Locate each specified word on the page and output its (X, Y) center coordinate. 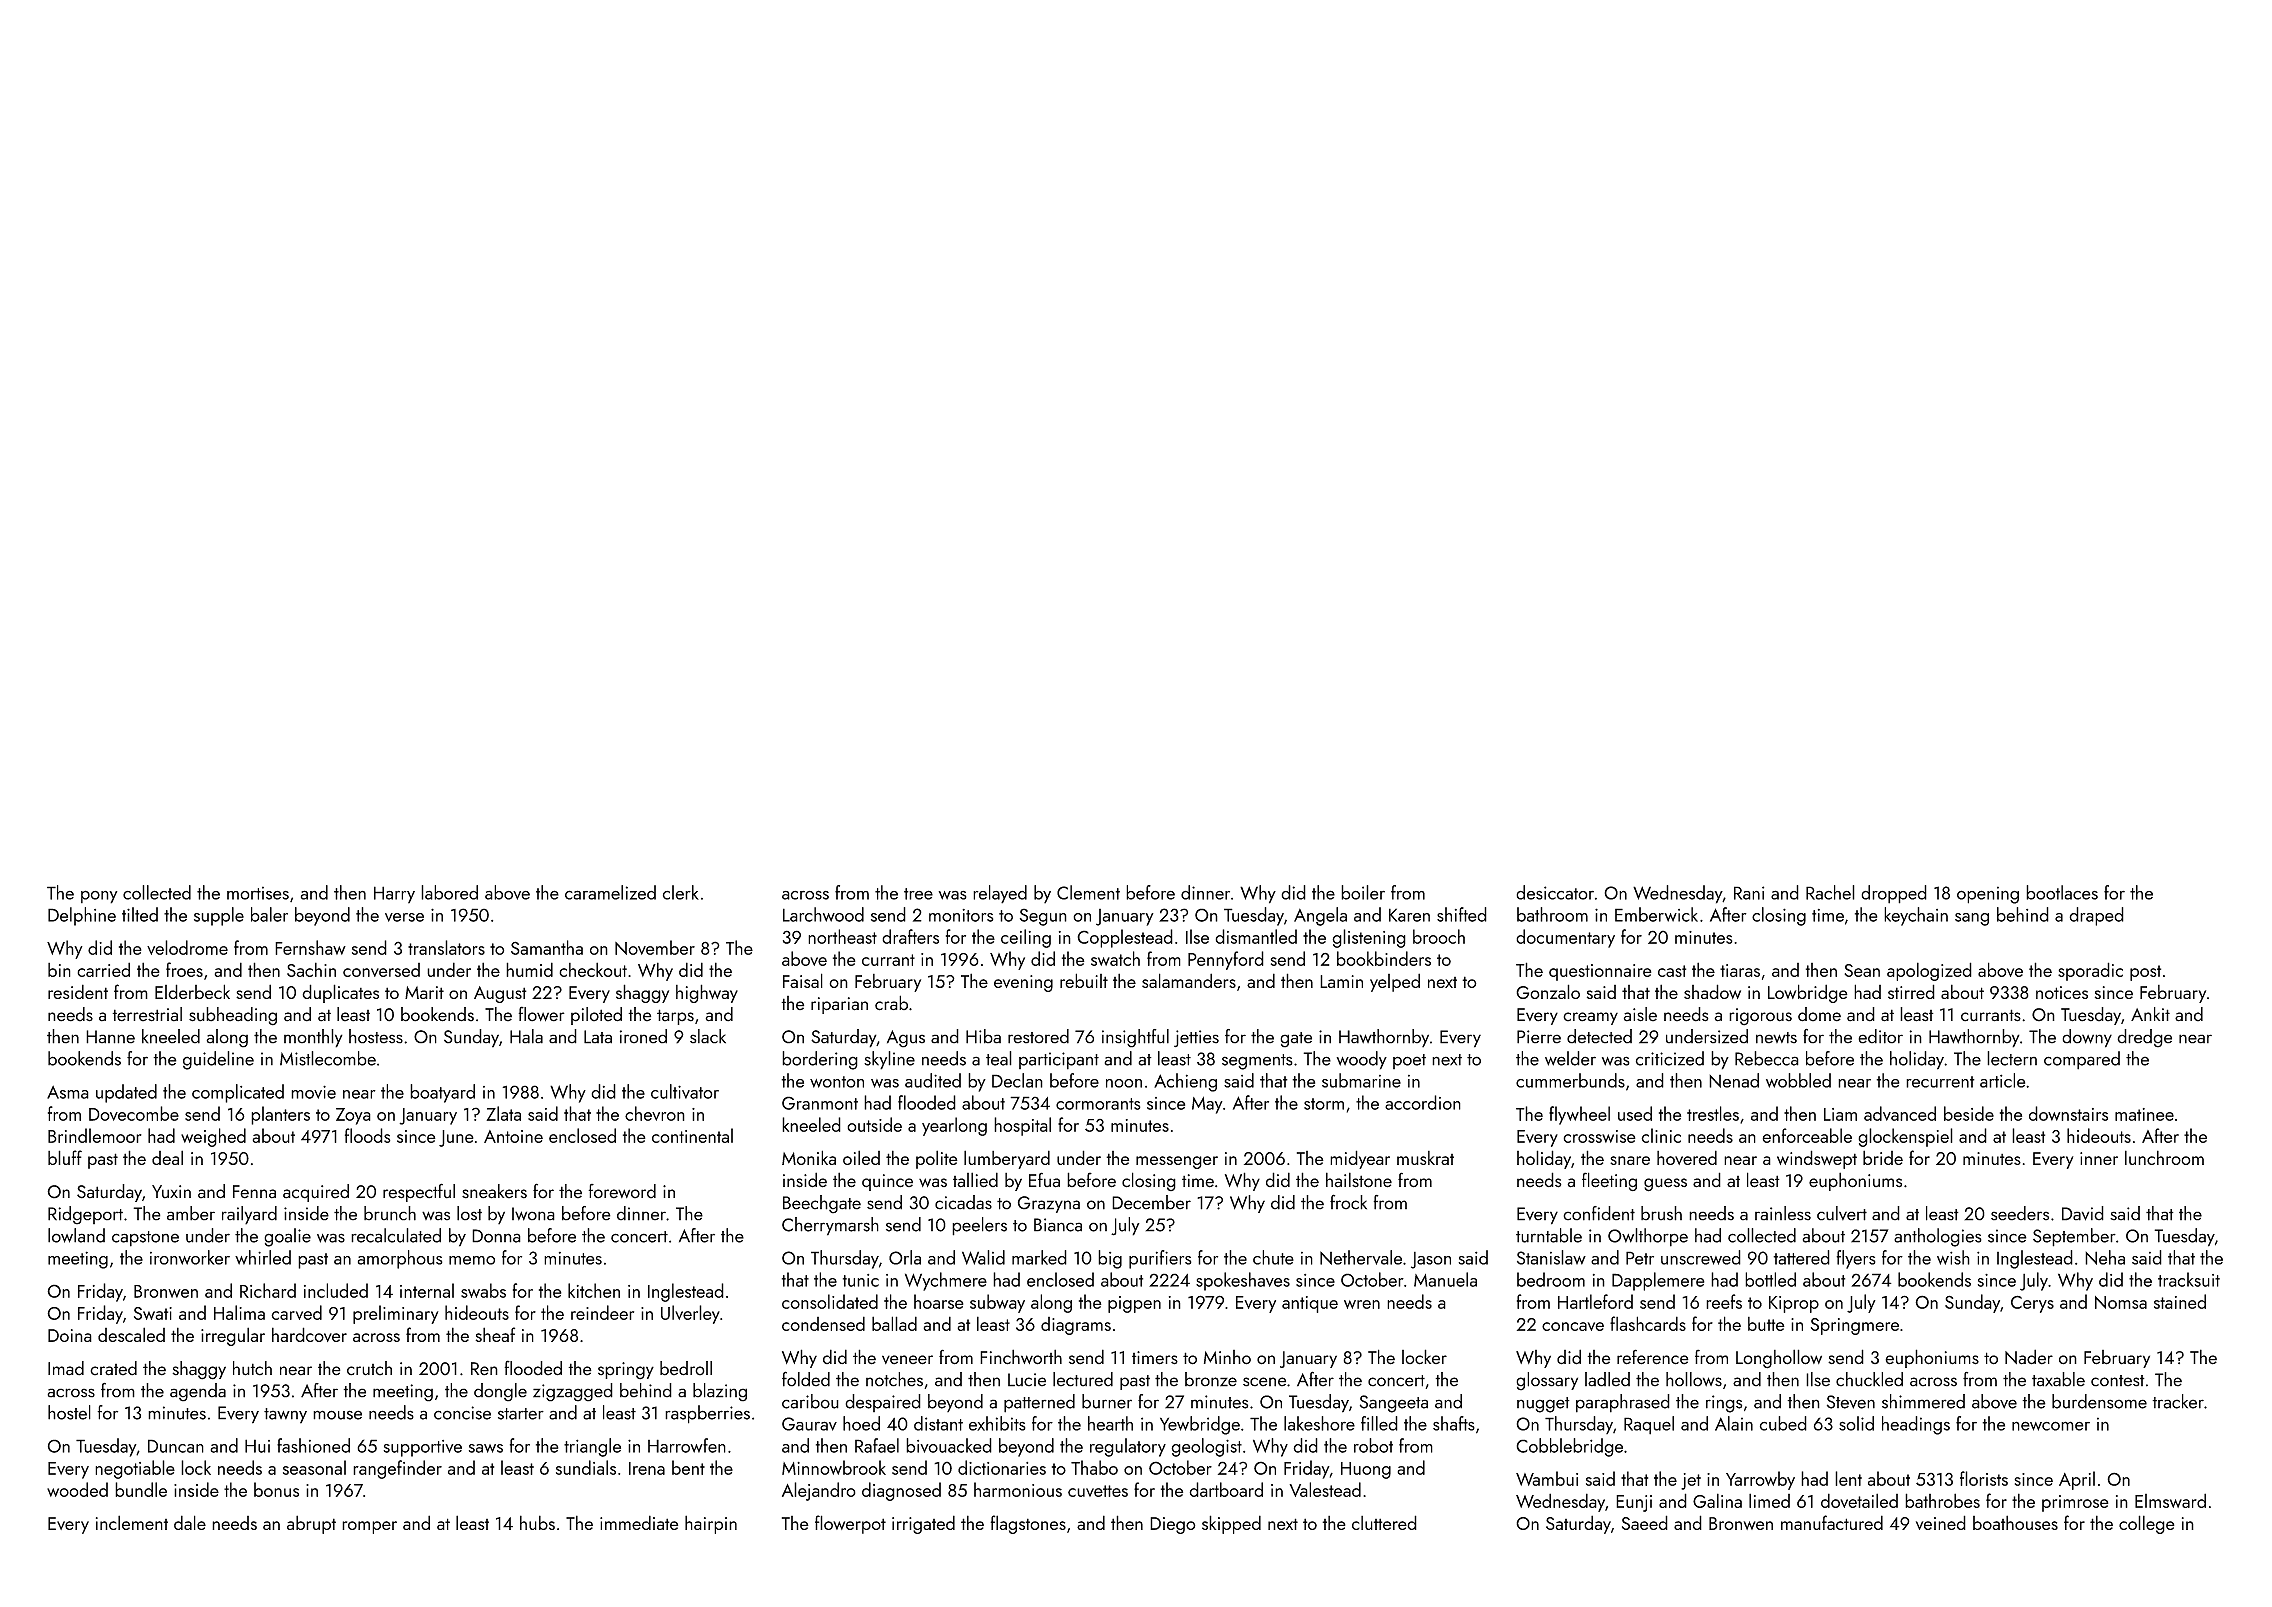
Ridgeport (85, 1215)
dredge (2144, 1038)
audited (933, 1080)
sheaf (495, 1334)
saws (486, 1448)
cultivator (685, 1091)
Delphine (82, 916)
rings (1724, 1404)
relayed (1000, 894)
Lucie (1027, 1380)
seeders (2020, 1213)
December (1151, 1202)
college (2147, 1524)
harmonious (1018, 1489)
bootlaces (2062, 892)
